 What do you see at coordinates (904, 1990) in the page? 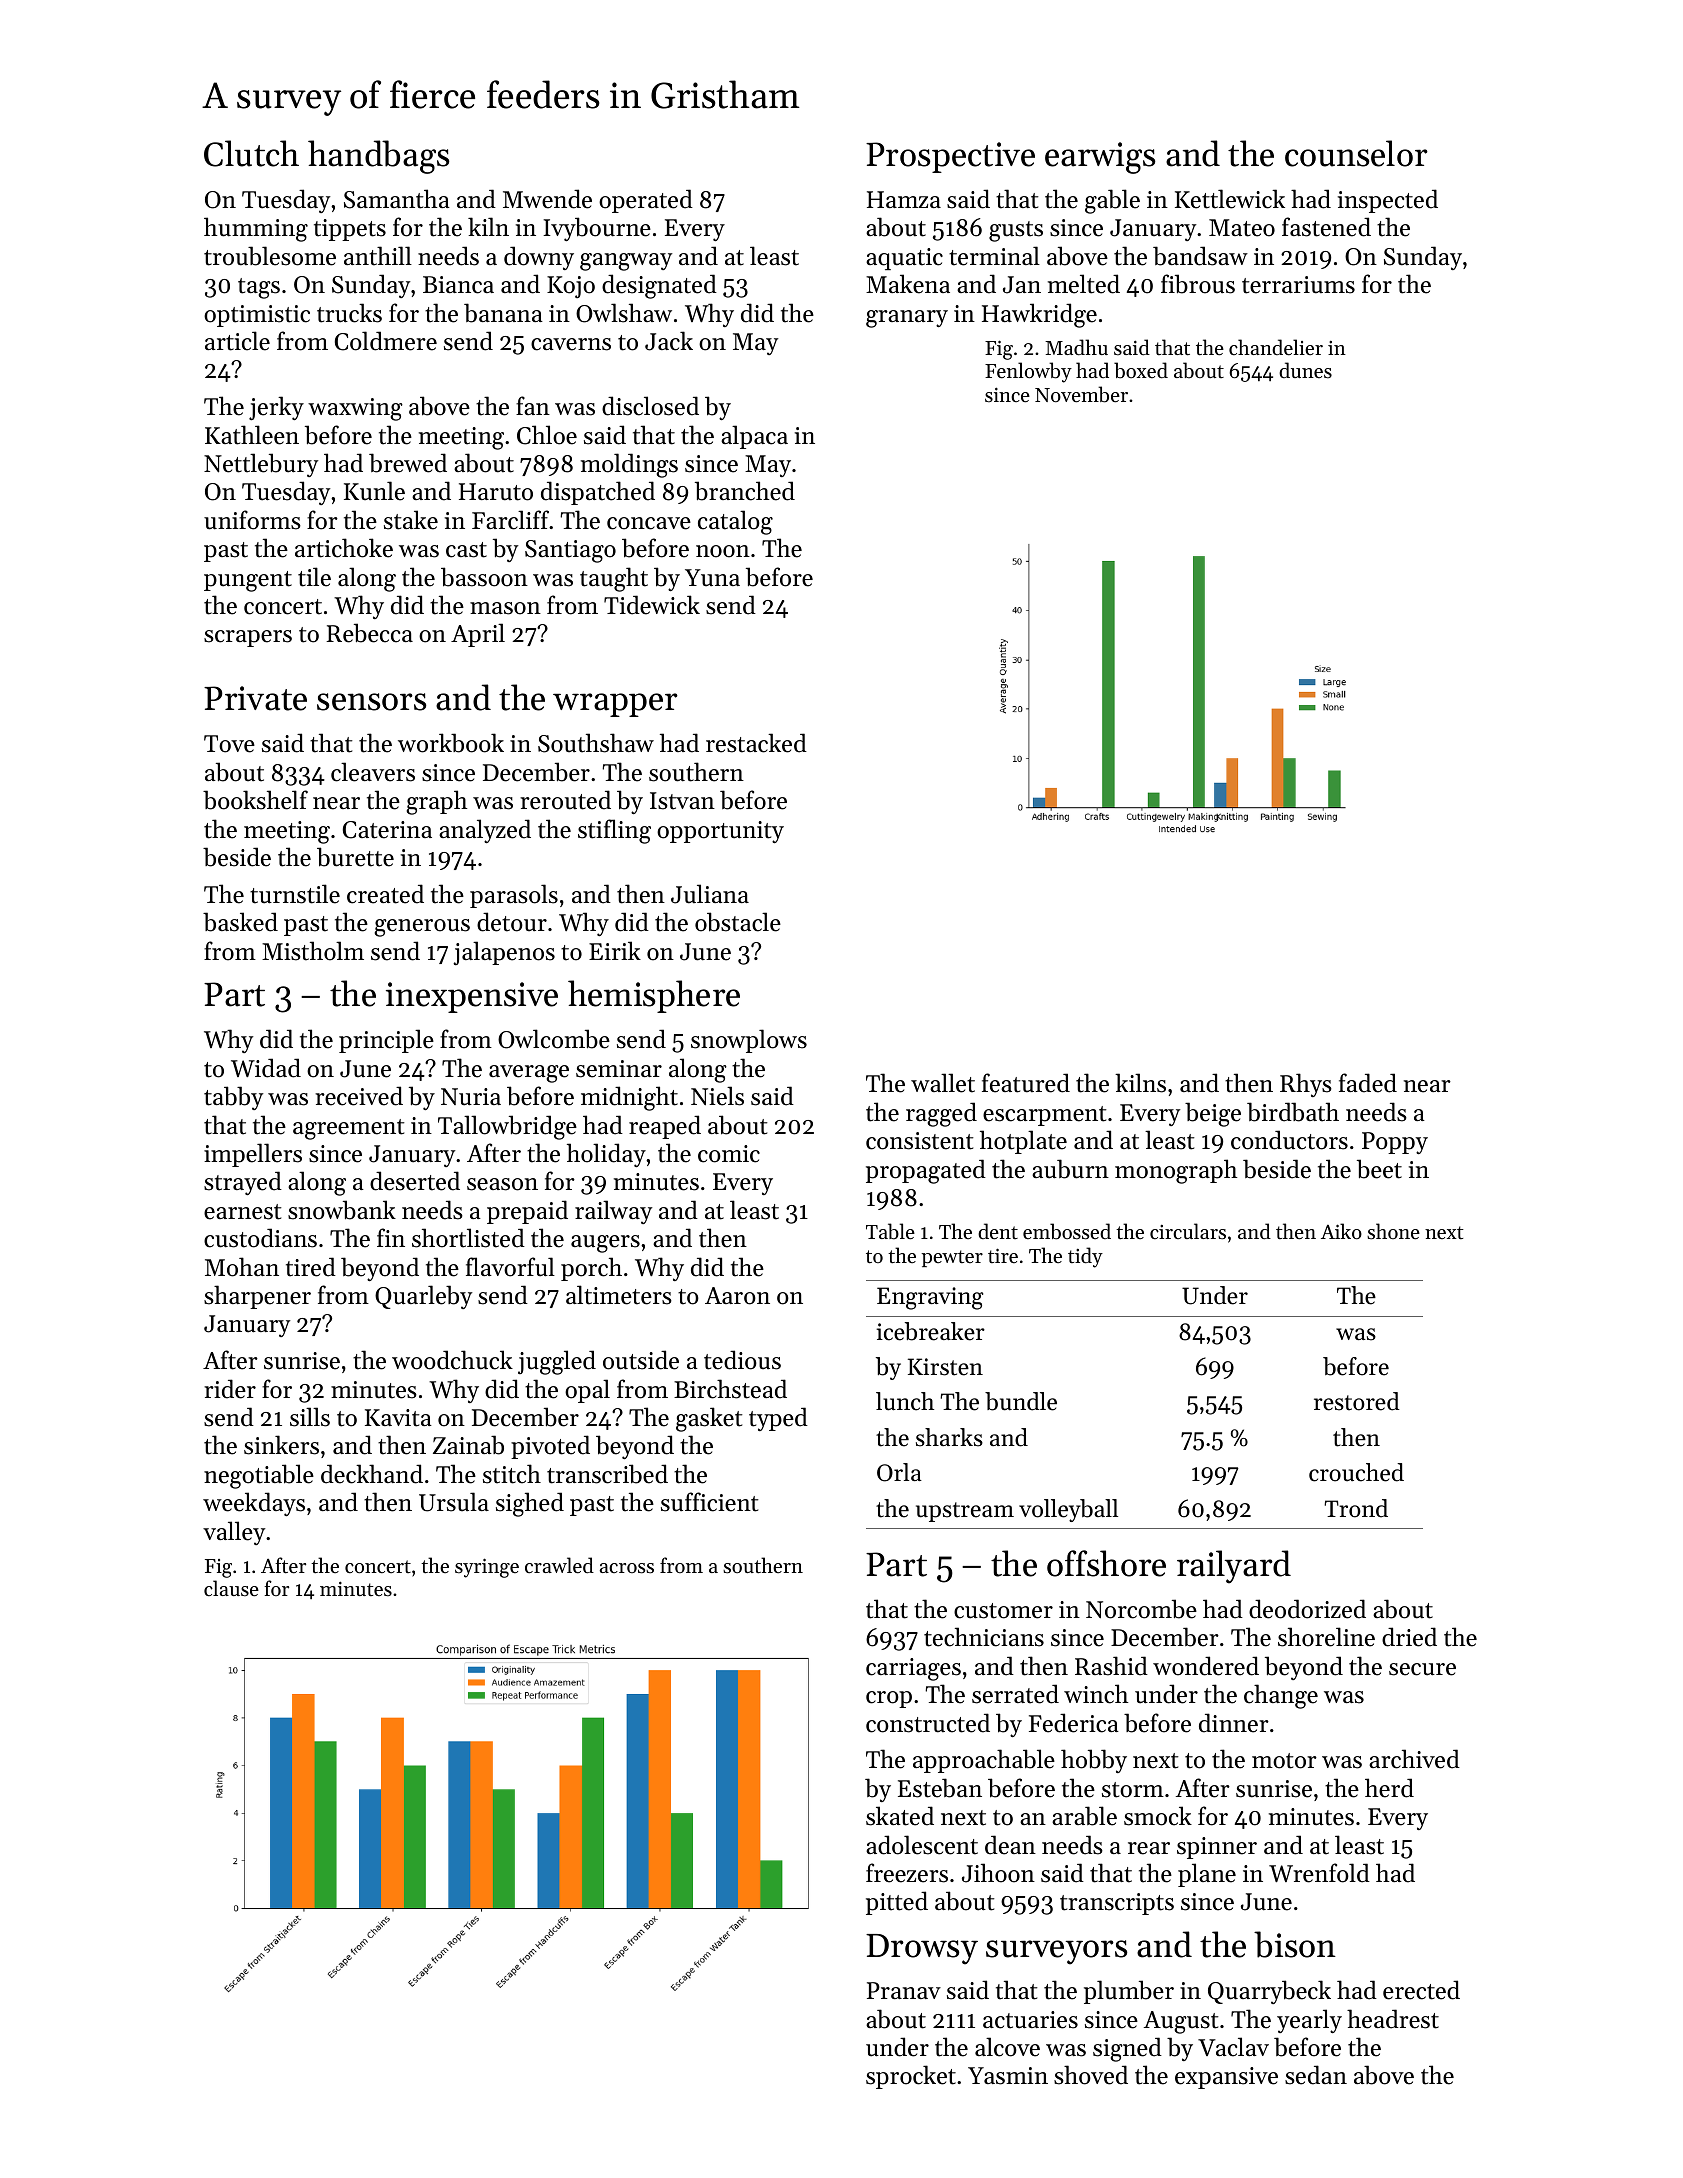
I see `Pranav` at bounding box center [904, 1990].
